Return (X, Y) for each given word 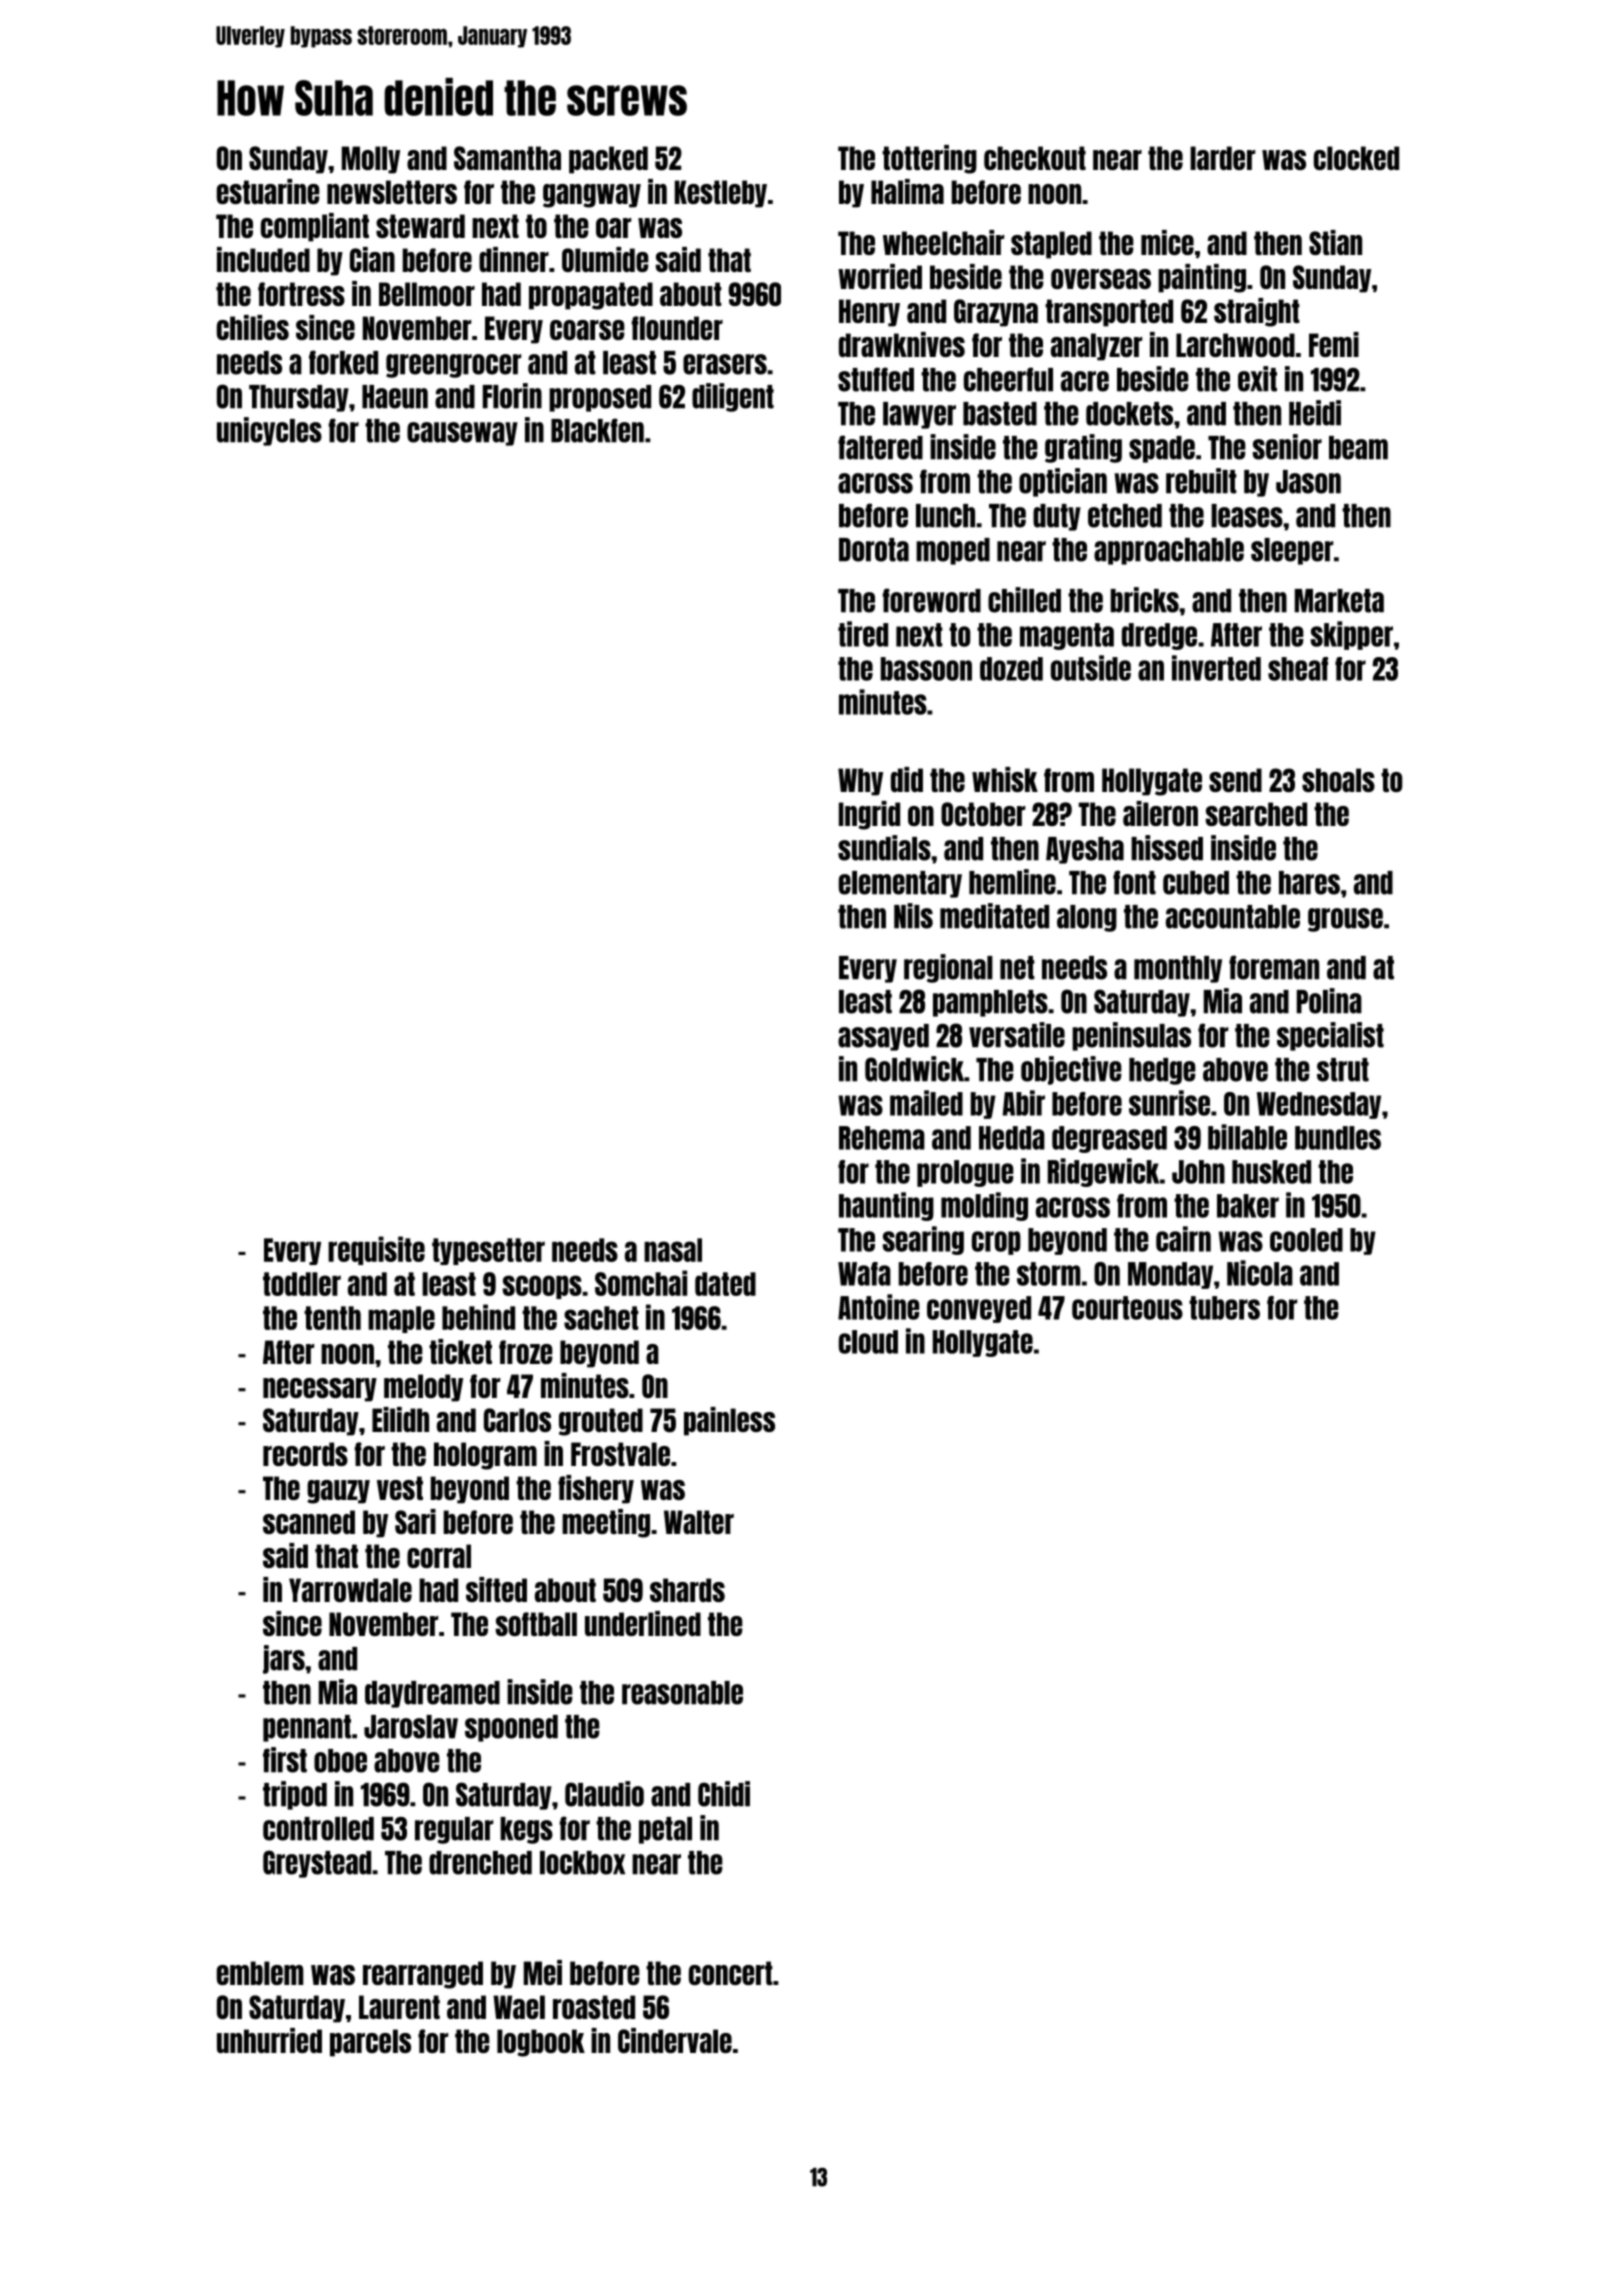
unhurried (269, 2040)
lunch (945, 516)
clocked (1356, 158)
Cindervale (675, 2040)
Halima (907, 191)
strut (1343, 1070)
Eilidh (400, 1419)
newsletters (392, 192)
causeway (462, 434)
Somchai (641, 1283)
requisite (376, 1250)
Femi (1334, 344)
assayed (883, 1037)
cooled (1306, 1240)
